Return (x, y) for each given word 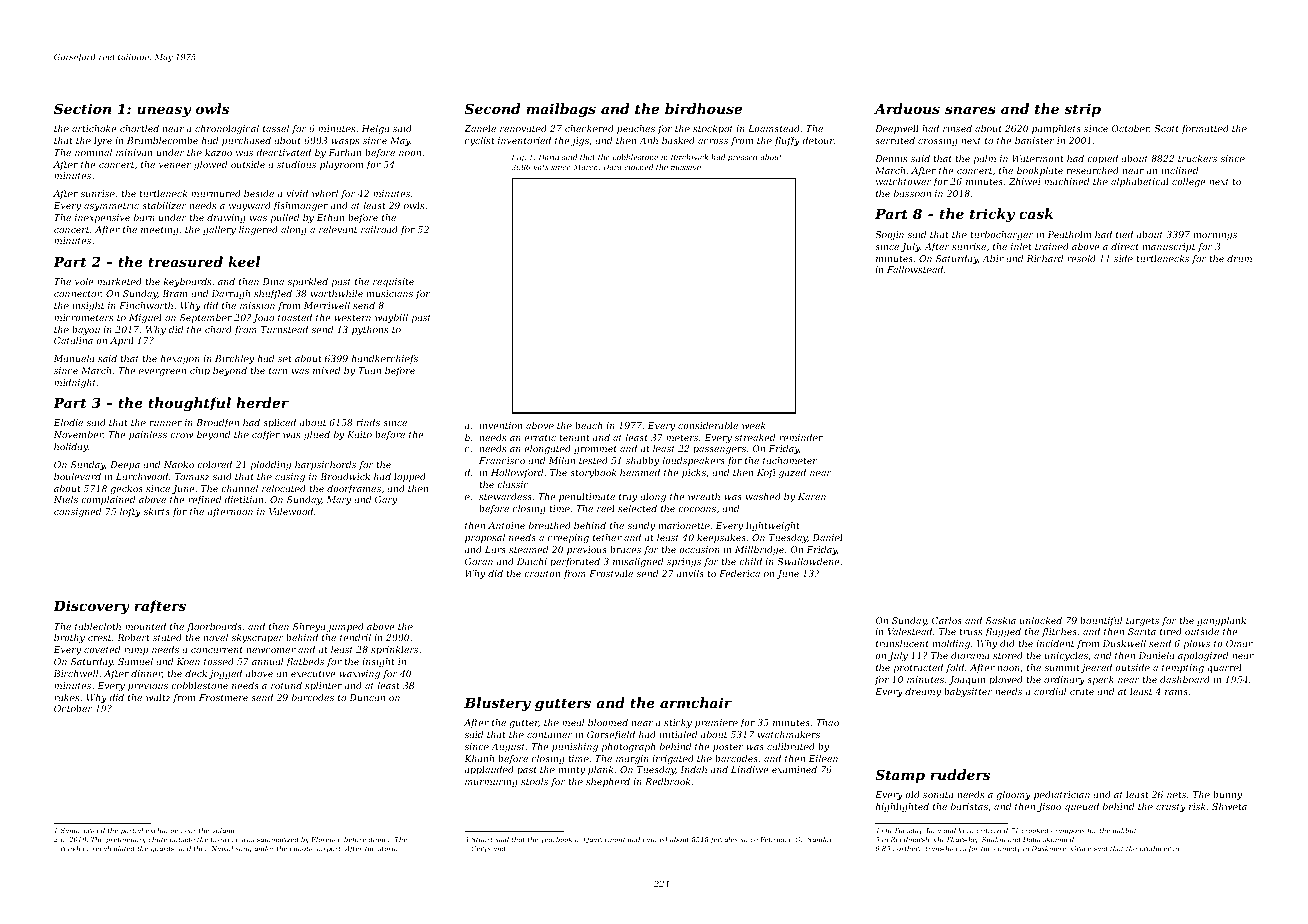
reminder (801, 437)
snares (970, 110)
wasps (345, 142)
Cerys (481, 849)
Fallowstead (915, 269)
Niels (66, 499)
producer (1155, 849)
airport (329, 849)
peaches (636, 129)
